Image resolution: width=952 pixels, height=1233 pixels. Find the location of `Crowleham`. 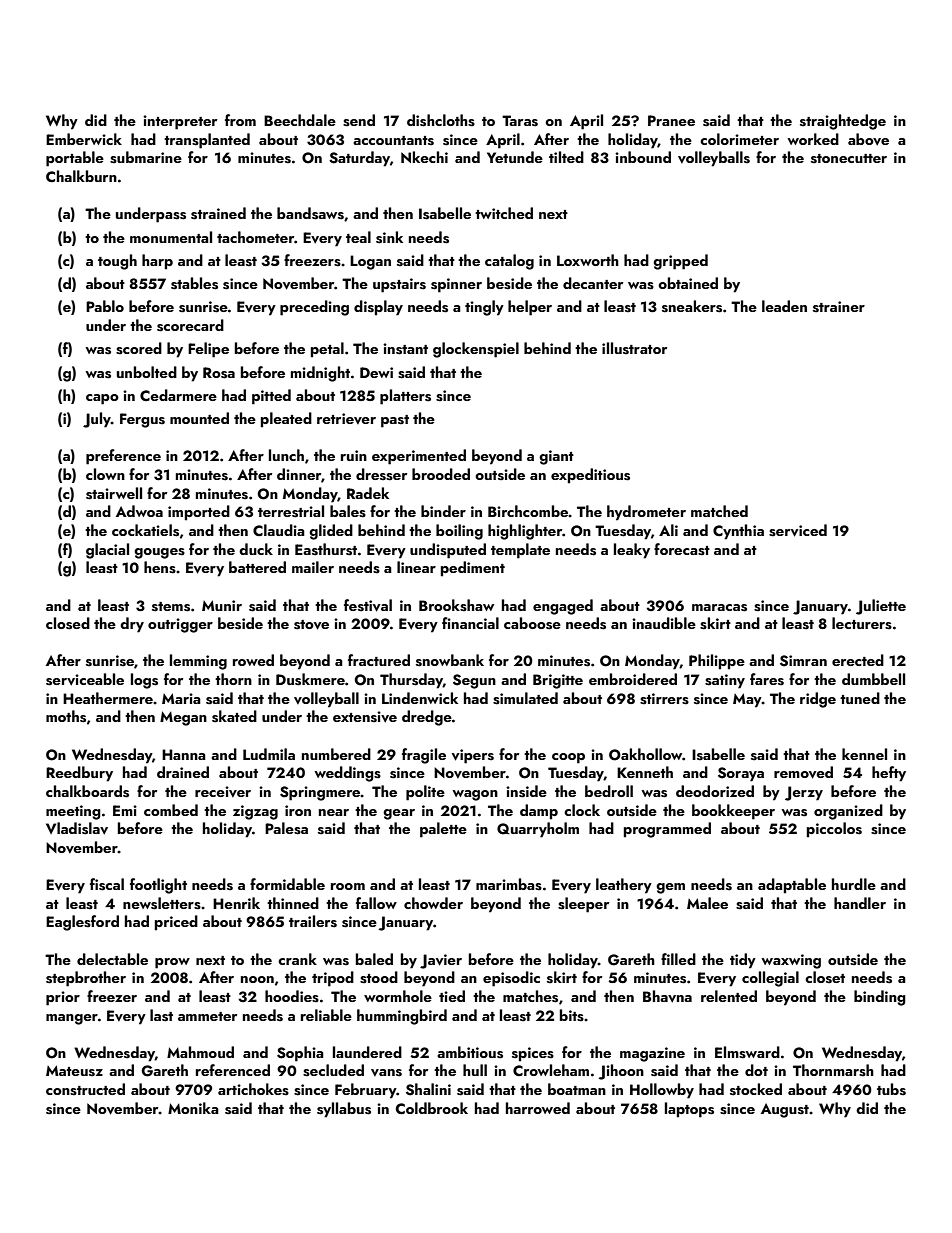

Crowleham is located at coordinates (551, 1070).
